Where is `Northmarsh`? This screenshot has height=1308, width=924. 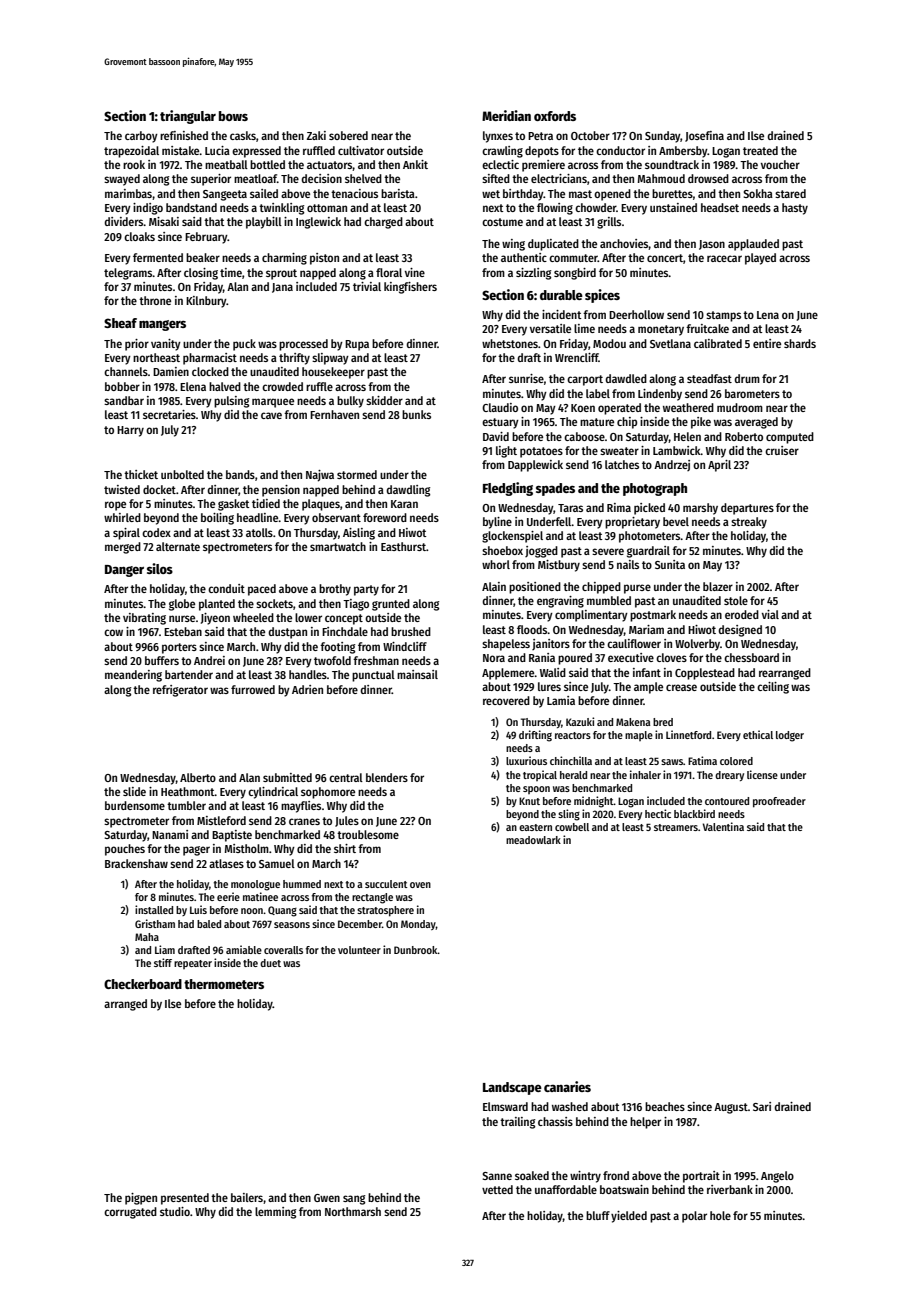 Northmarsh is located at coordinates (353, 1211).
